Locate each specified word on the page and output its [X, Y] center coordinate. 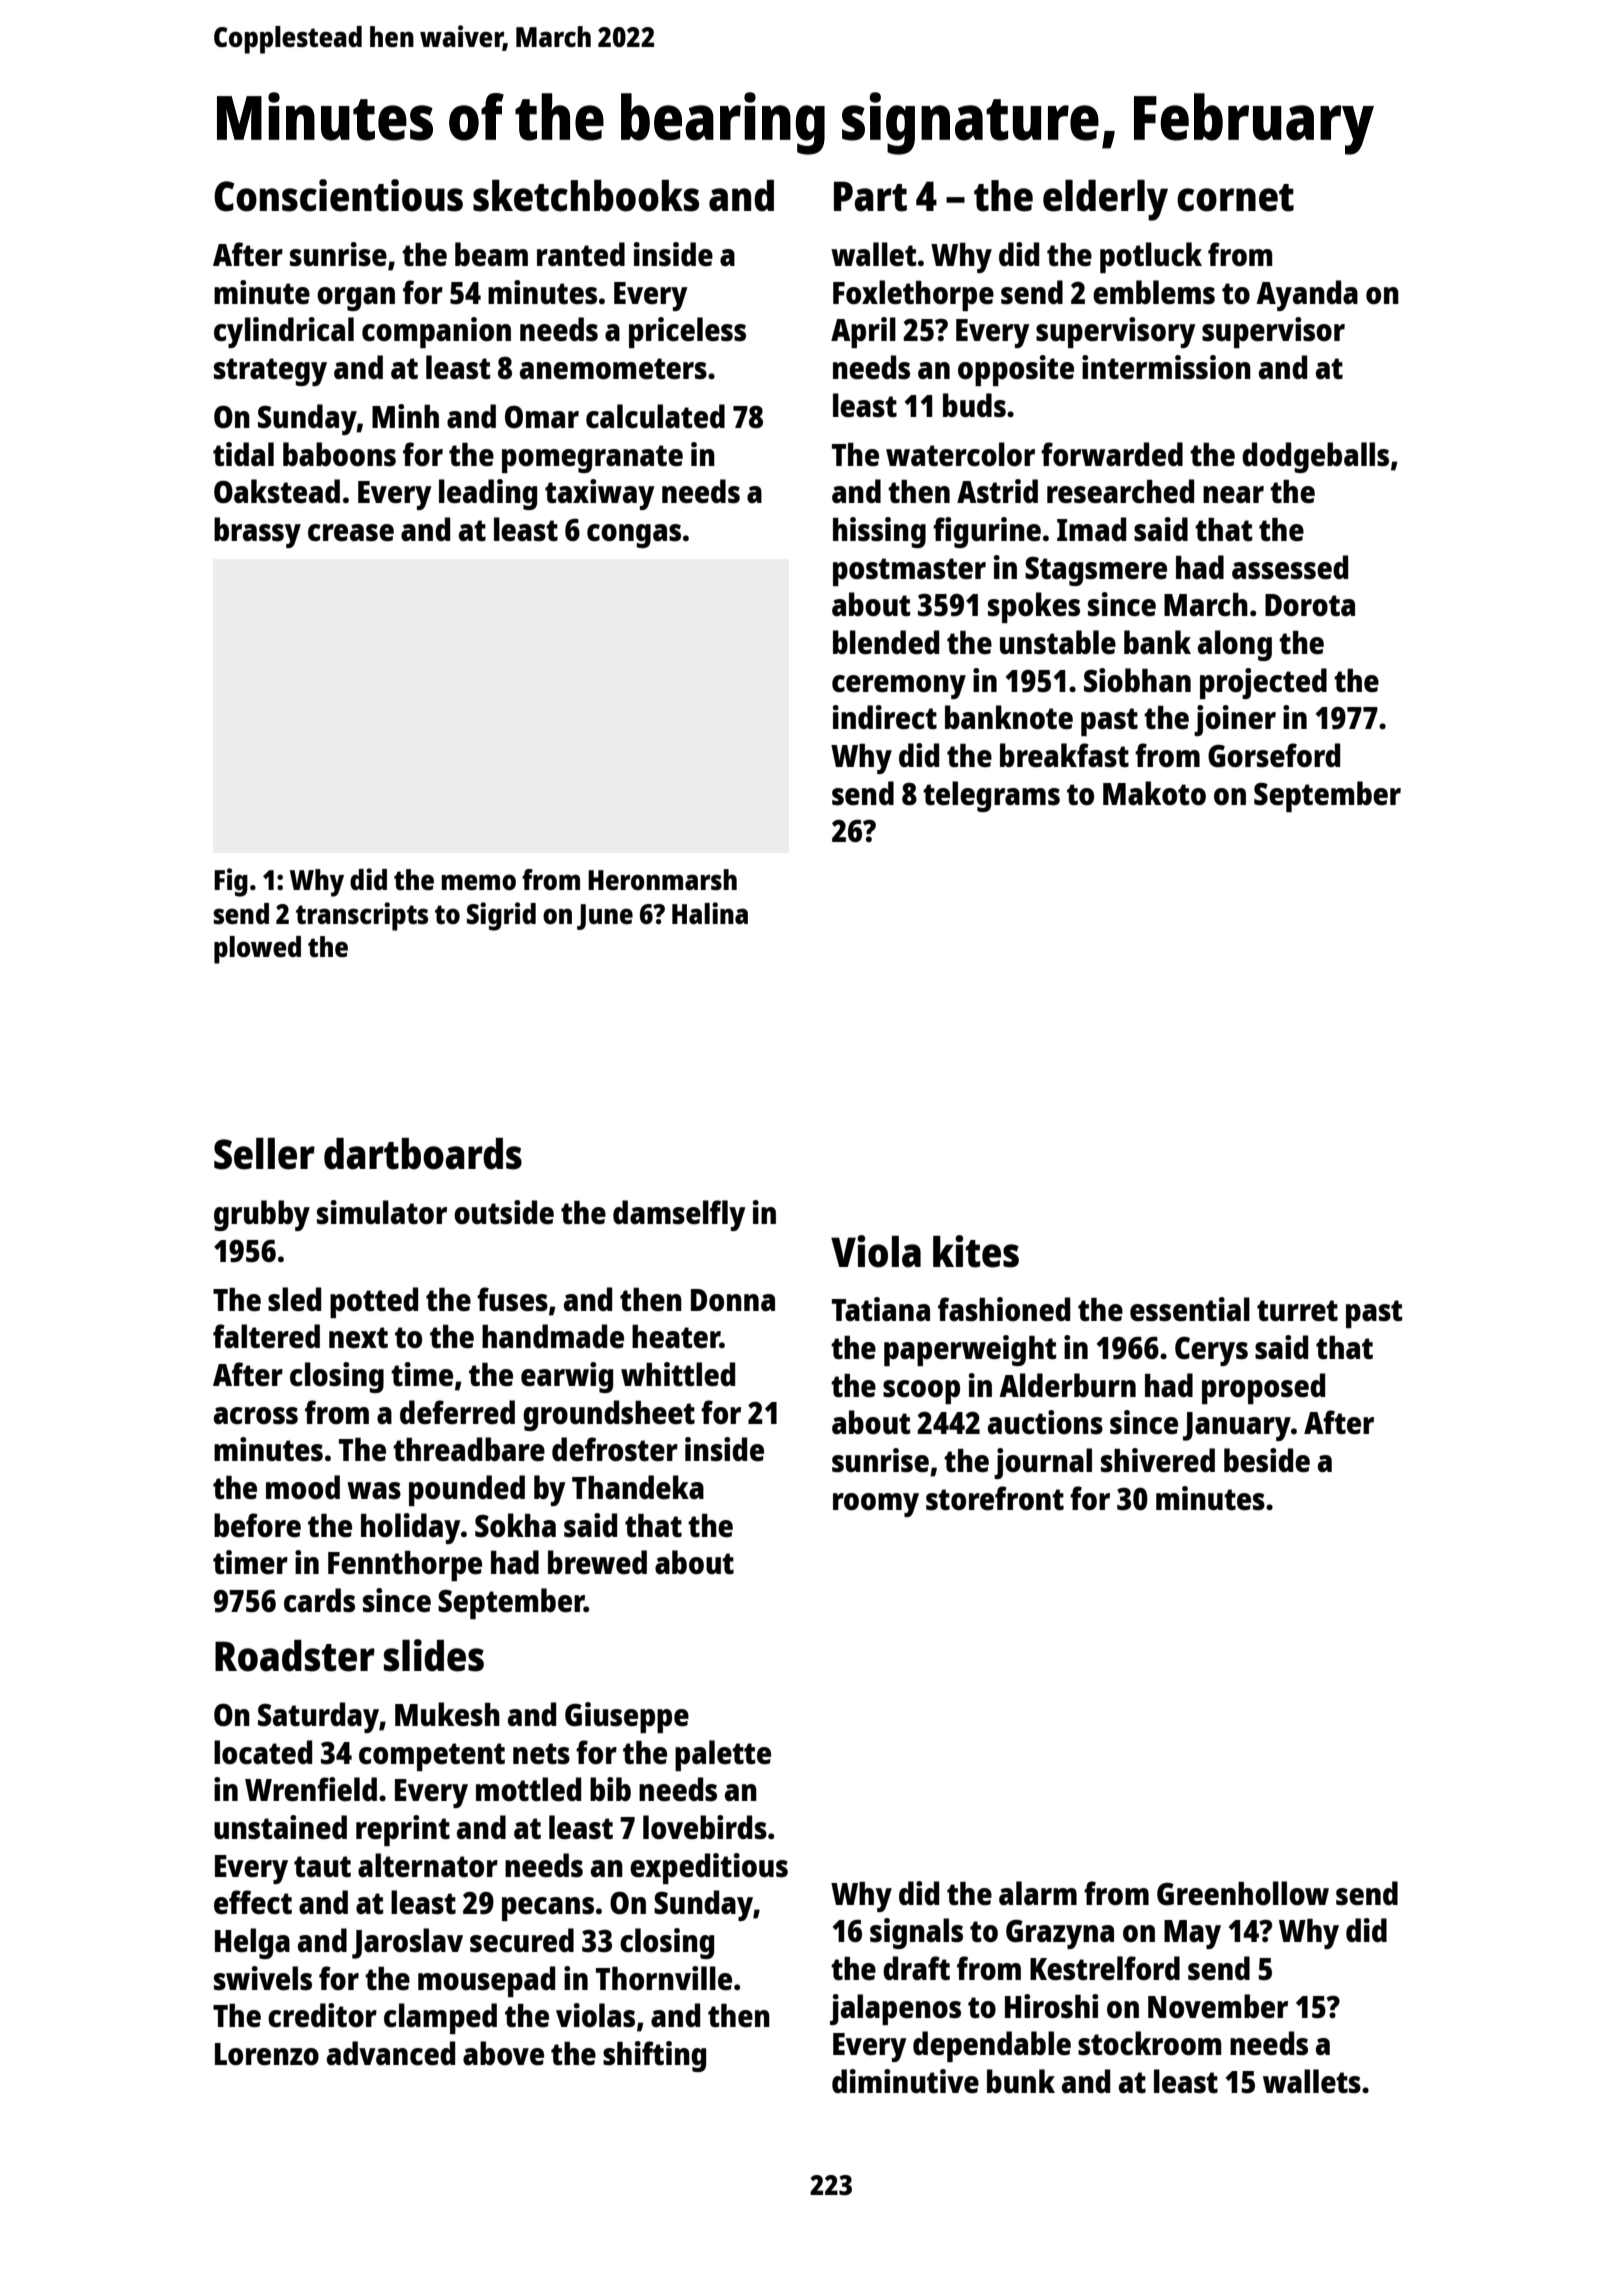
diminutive [905, 2081]
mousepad [486, 1981]
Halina [710, 913]
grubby [262, 1215]
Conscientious [338, 195]
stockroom [1149, 2043]
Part [870, 196]
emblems [1154, 292]
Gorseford [1274, 755]
